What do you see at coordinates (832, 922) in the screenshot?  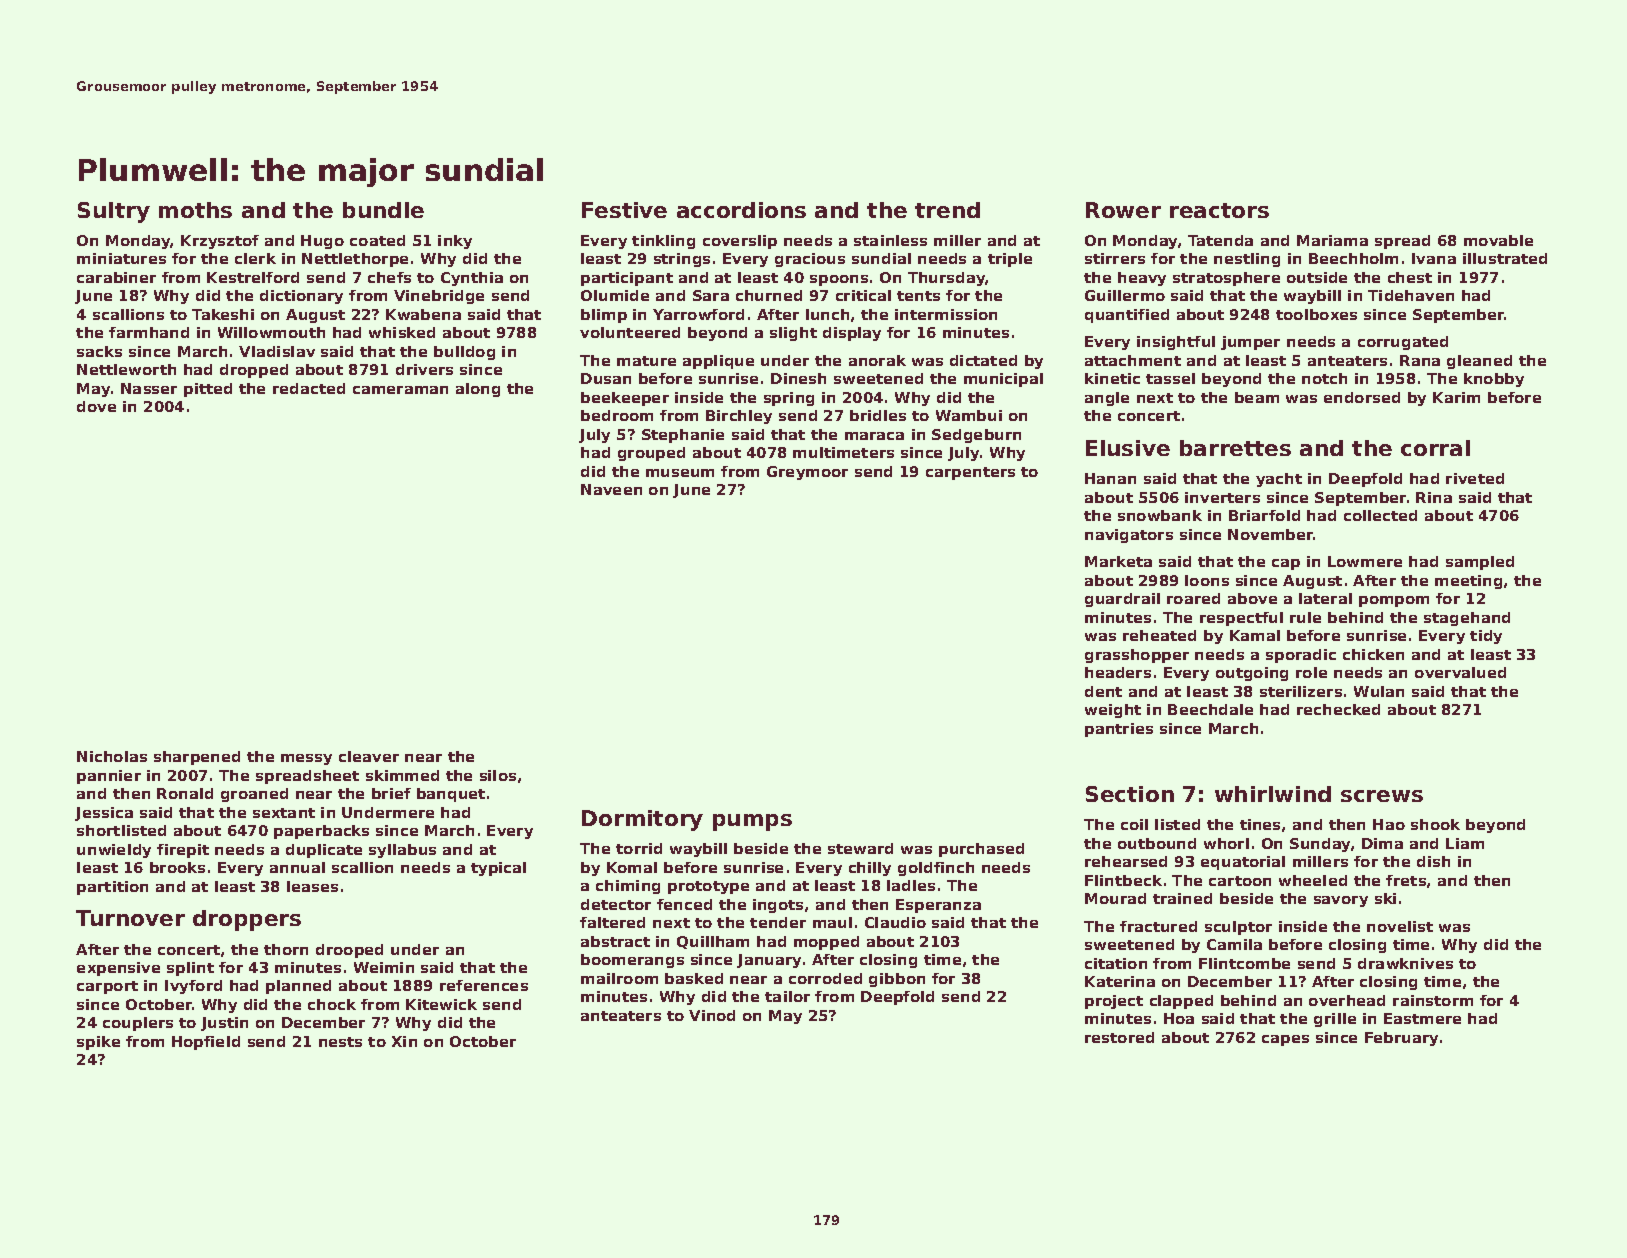 I see `maul` at bounding box center [832, 922].
